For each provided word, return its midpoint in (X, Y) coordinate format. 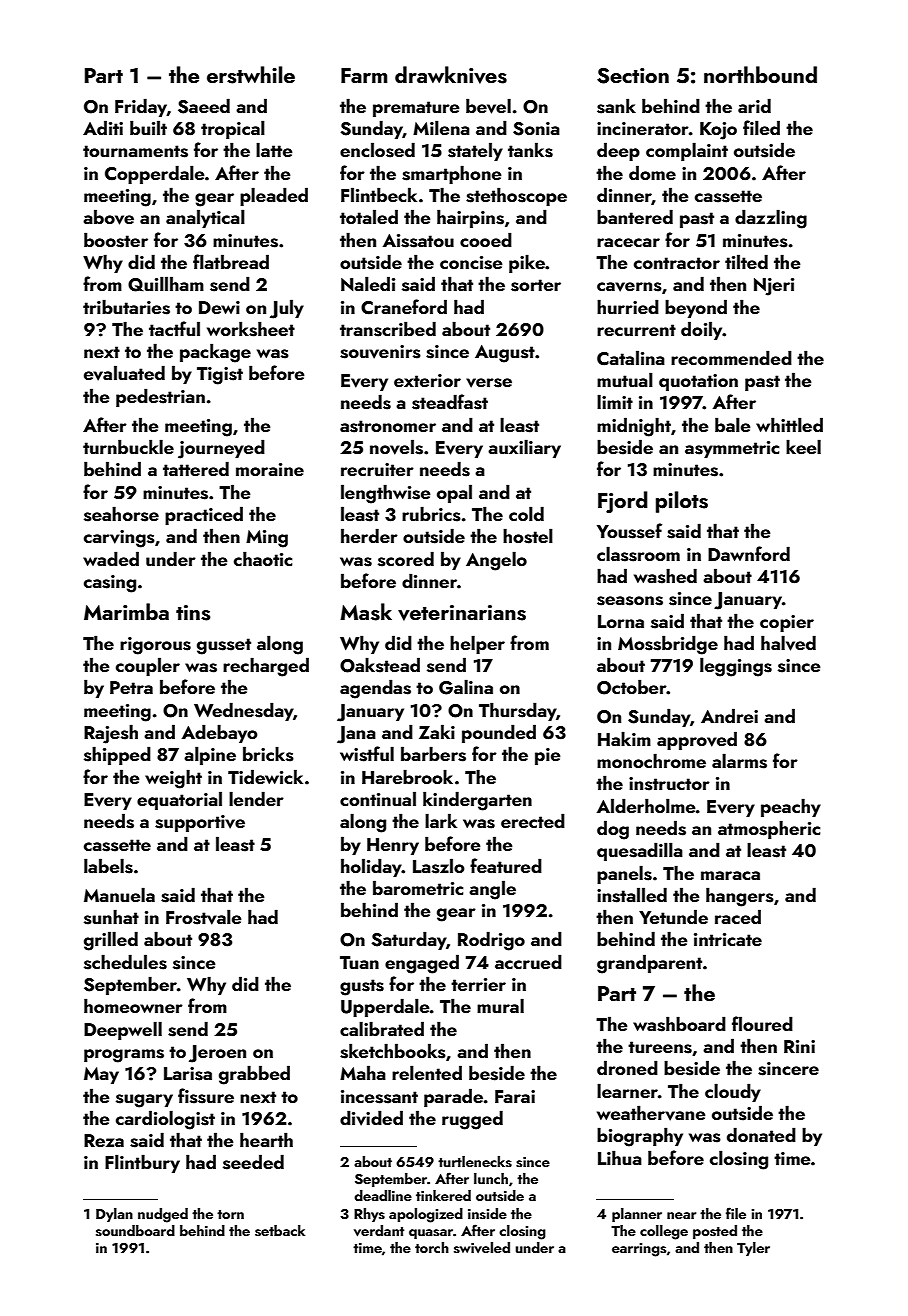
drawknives (451, 75)
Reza (104, 1140)
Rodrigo (491, 941)
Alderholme (646, 805)
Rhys (369, 1215)
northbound (760, 74)
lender (256, 798)
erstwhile (251, 75)
